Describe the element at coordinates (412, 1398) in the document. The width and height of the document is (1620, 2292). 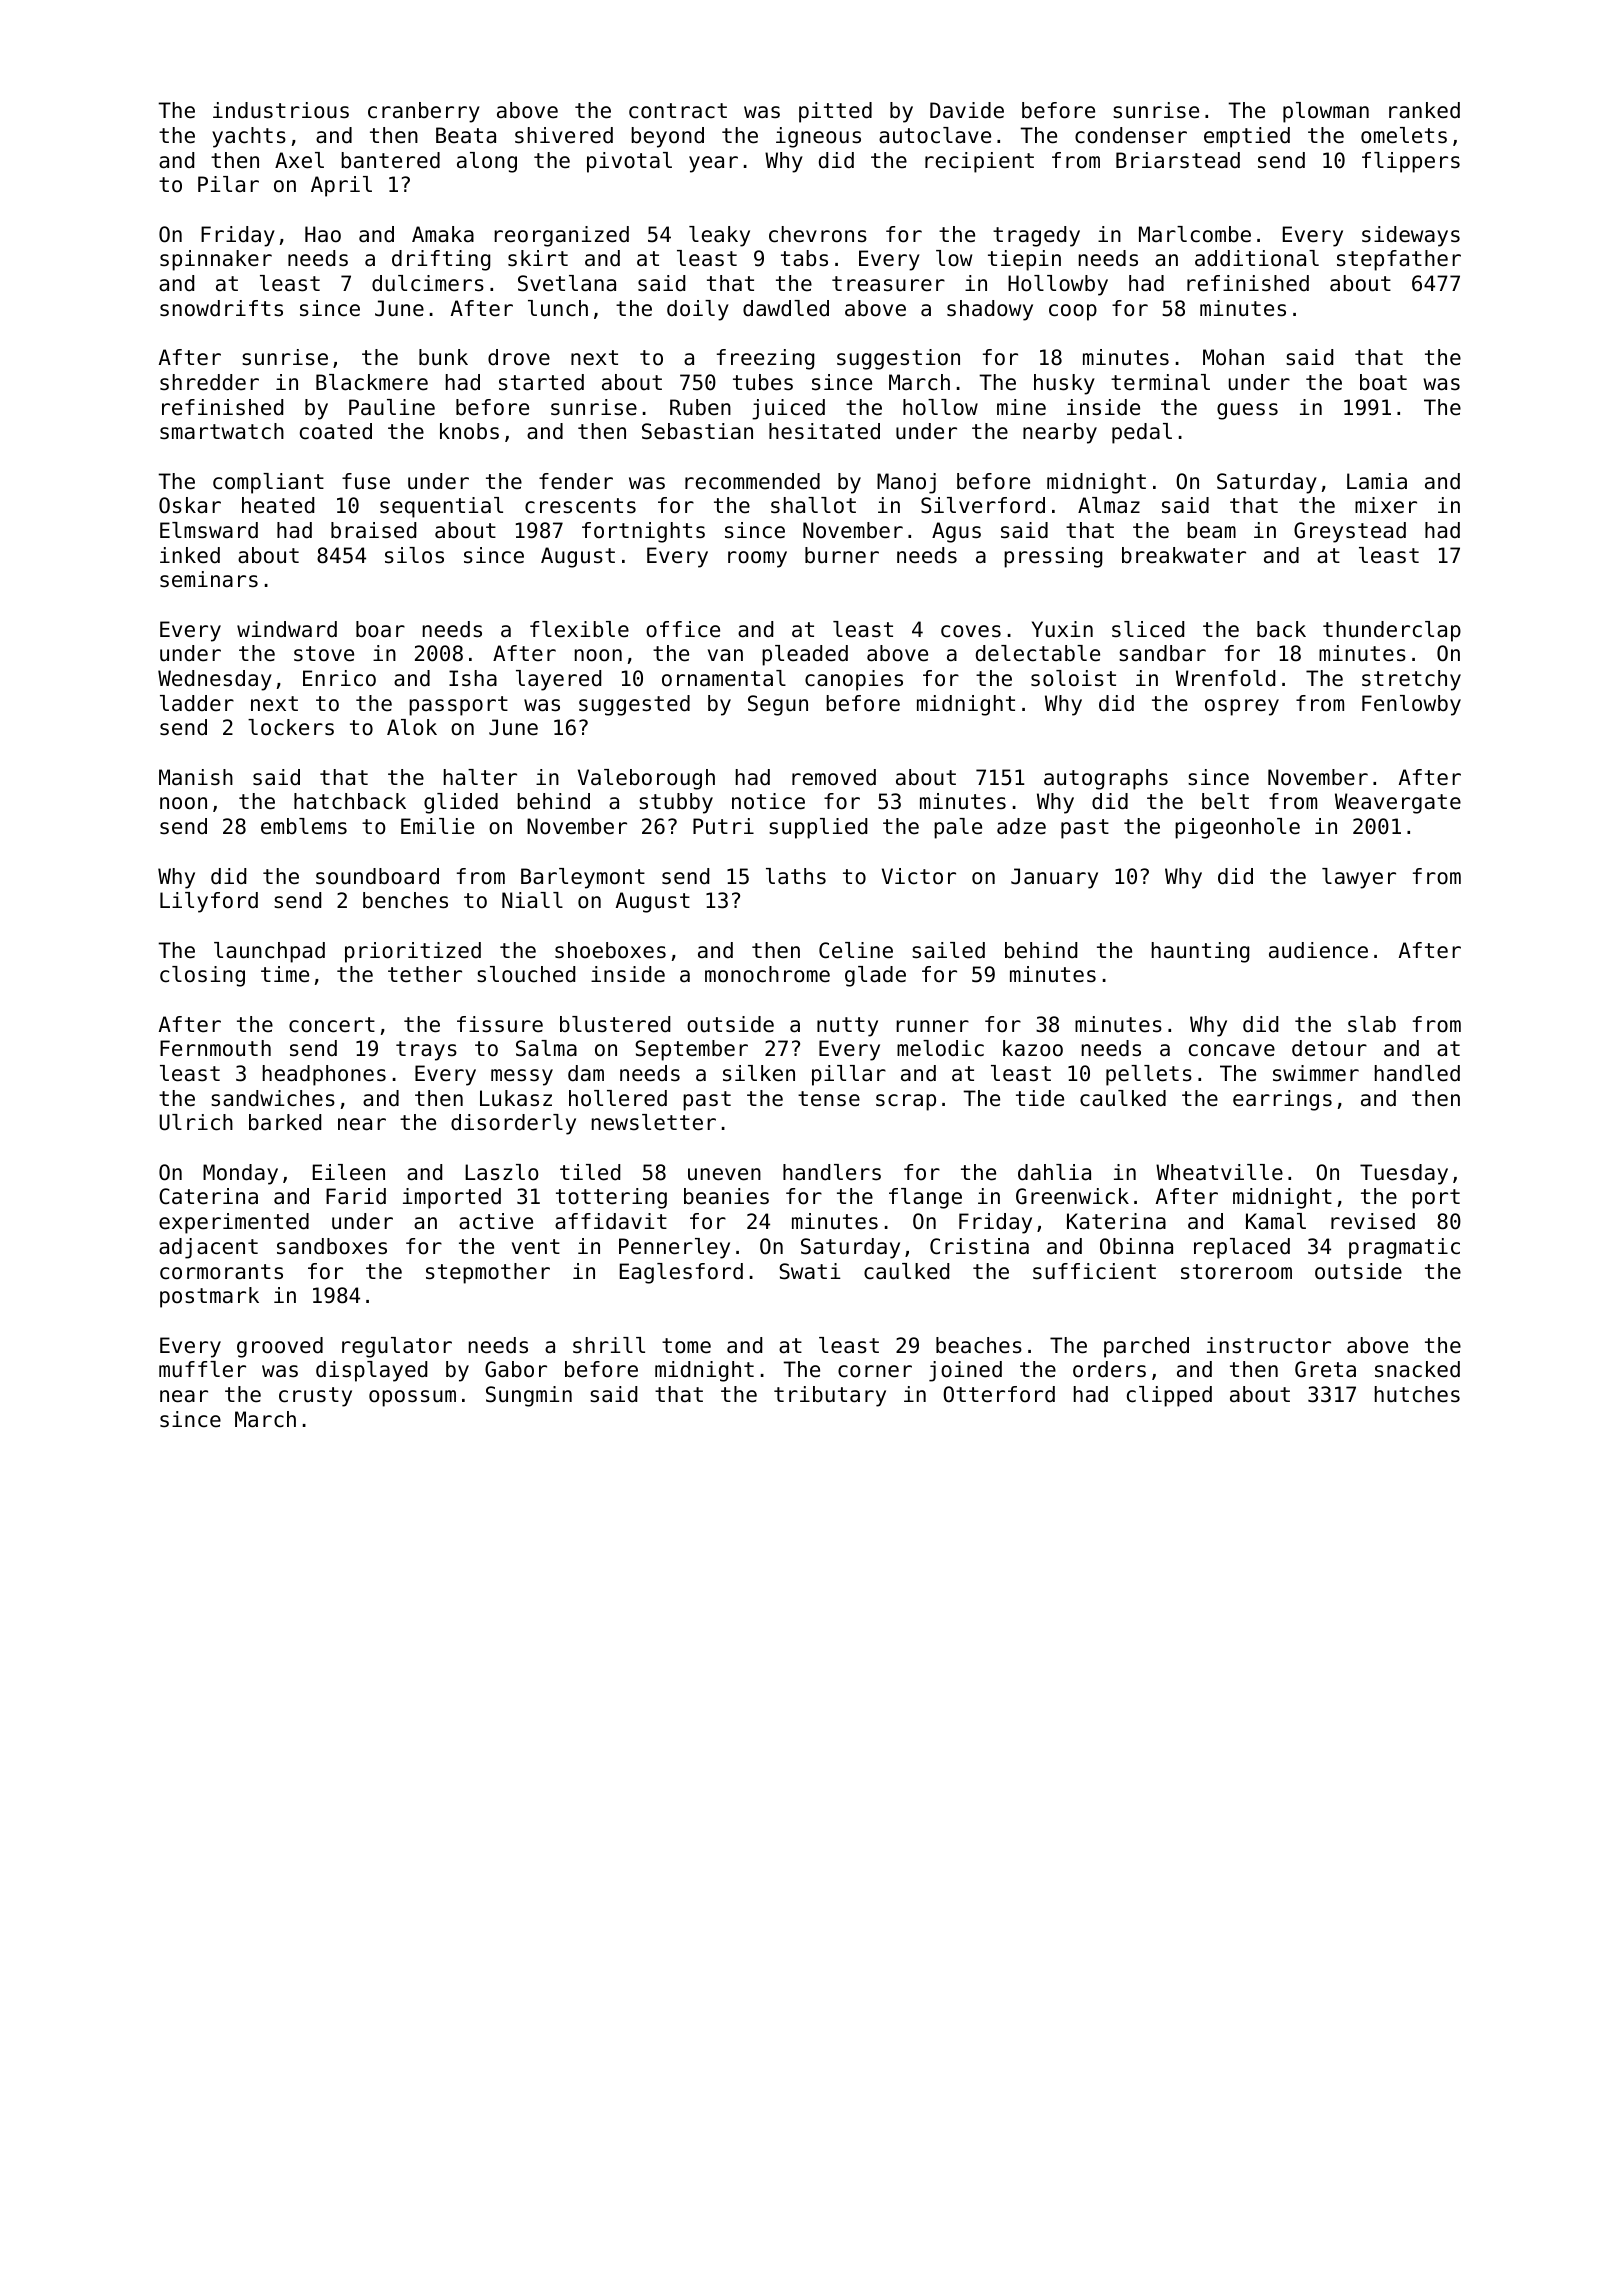
I see `opossum` at that location.
